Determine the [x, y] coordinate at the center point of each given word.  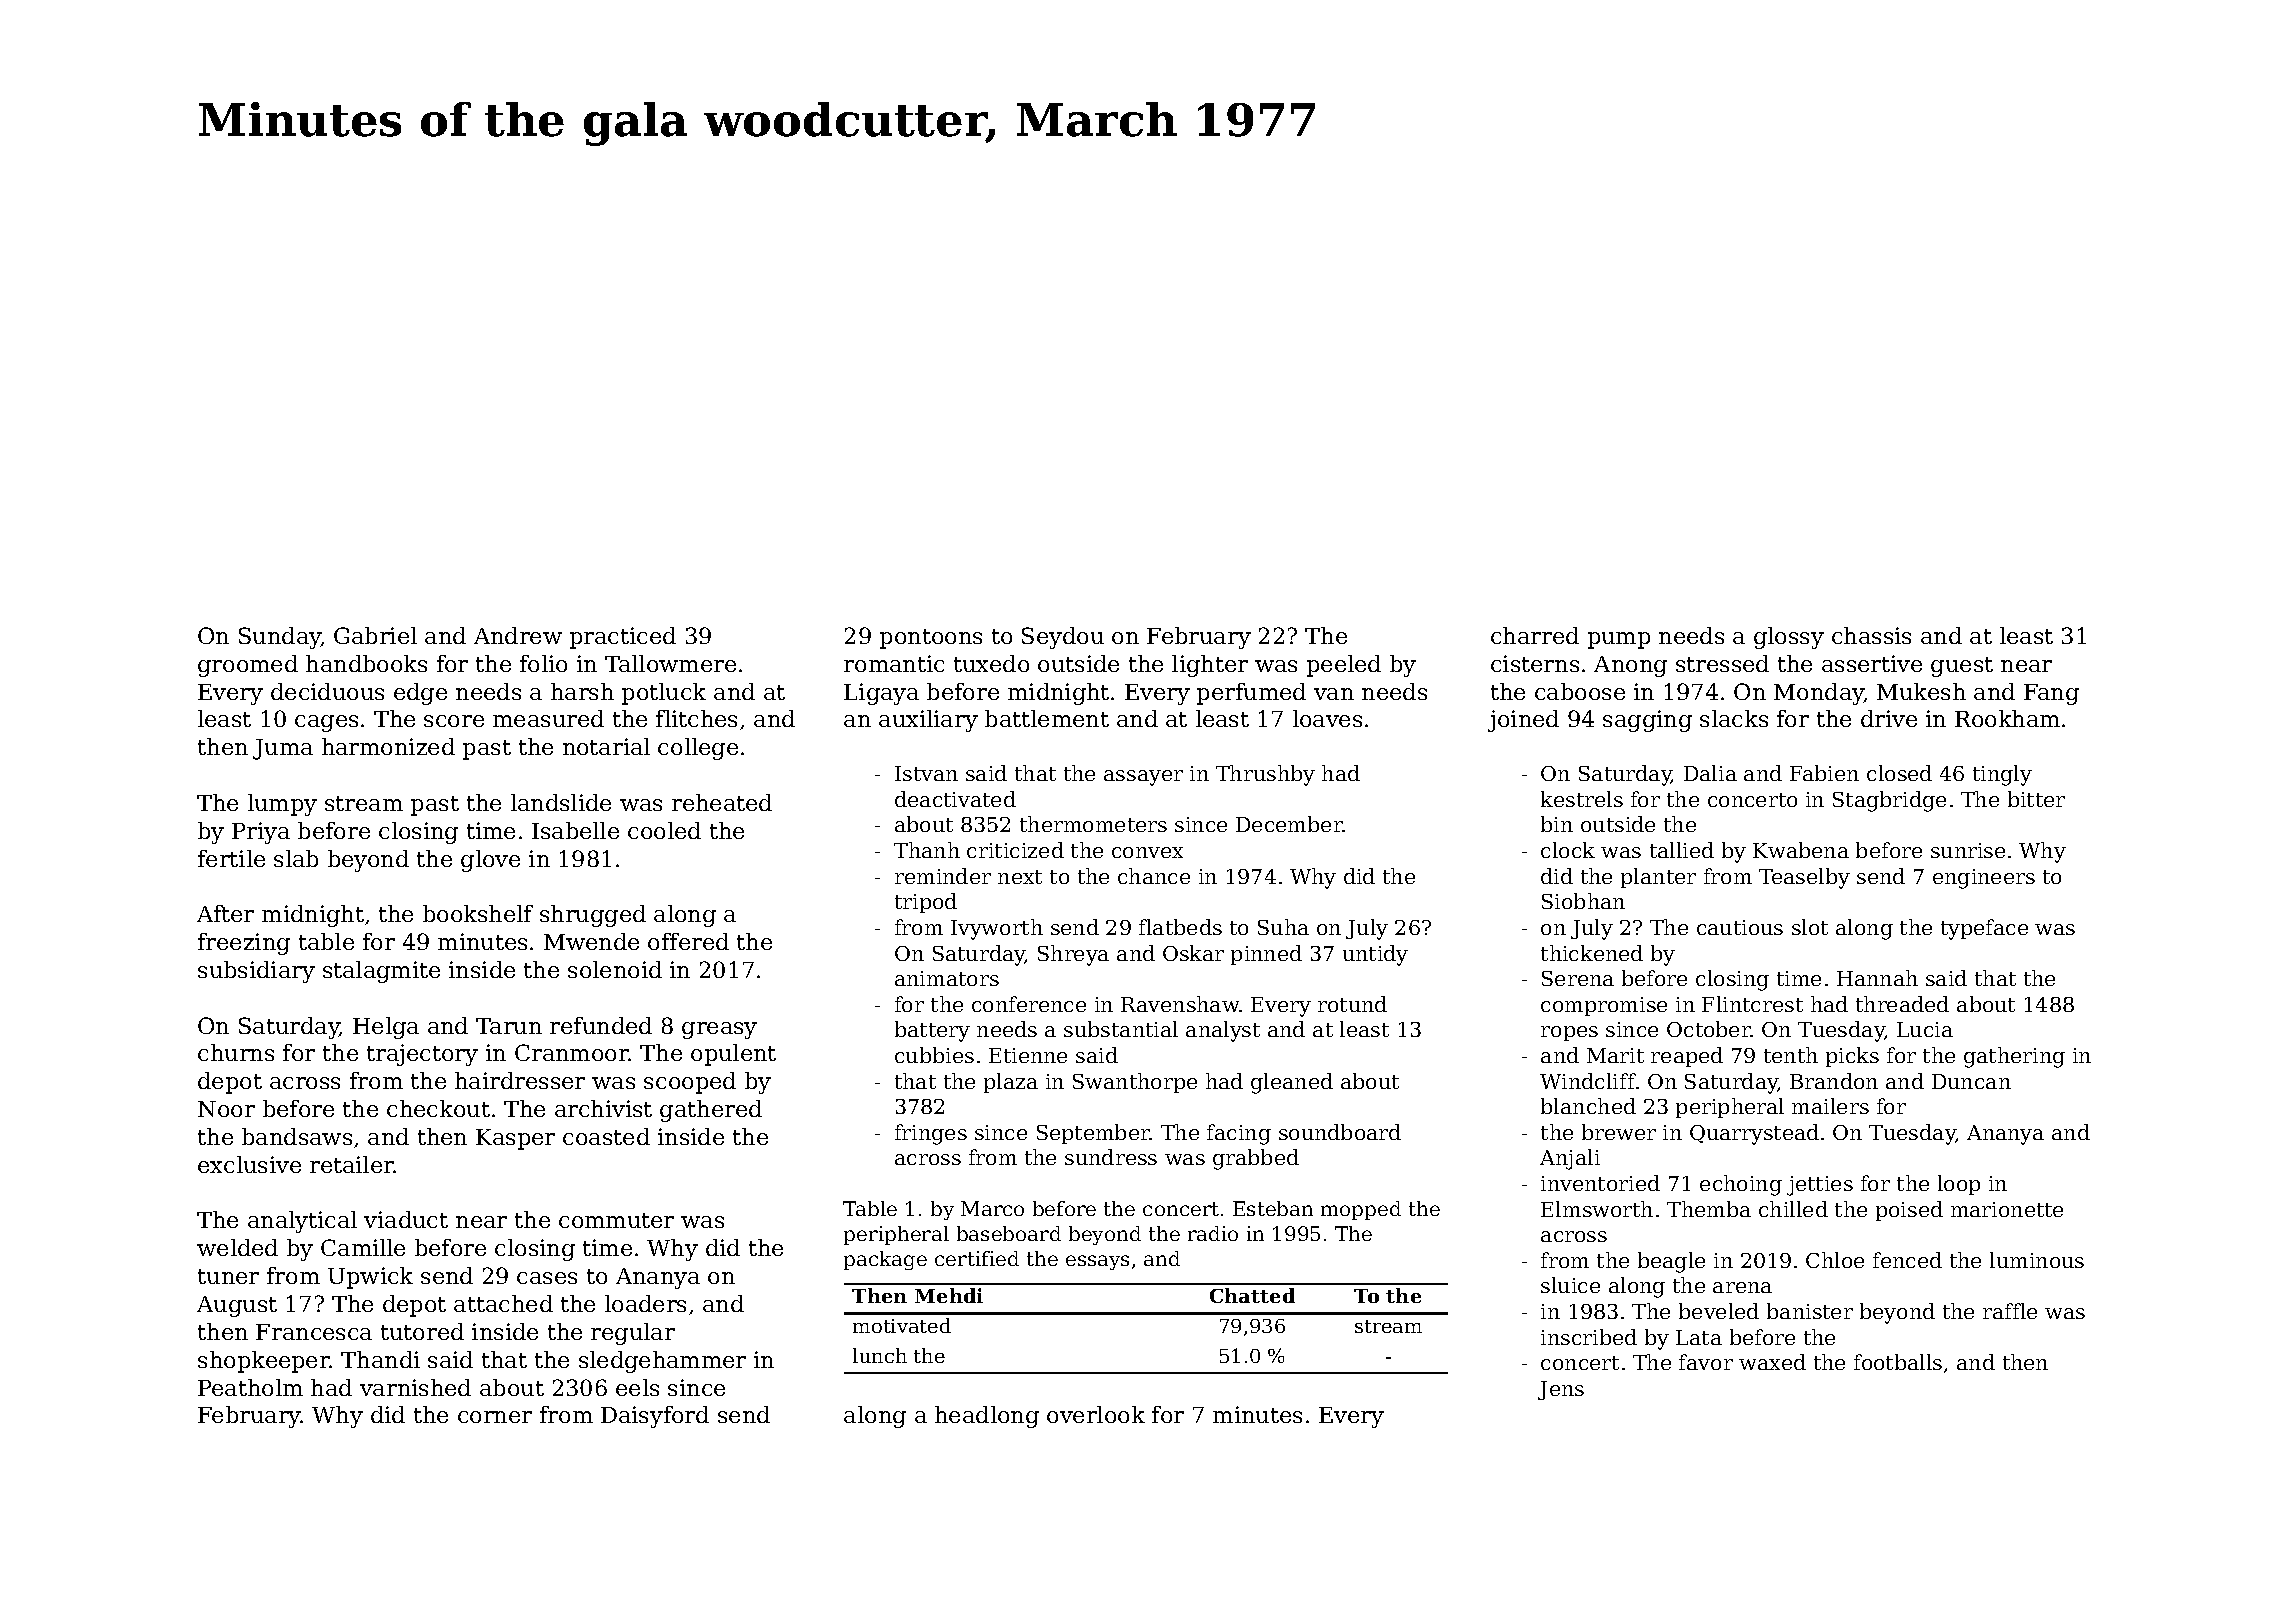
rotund [1352, 1004]
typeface [1984, 929]
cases [547, 1278]
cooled [664, 830]
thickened [1592, 953]
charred [1535, 635]
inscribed [1589, 1337]
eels [637, 1387]
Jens [1561, 1390]
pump [1619, 640]
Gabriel [375, 635]
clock [1568, 850]
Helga [386, 1028]
